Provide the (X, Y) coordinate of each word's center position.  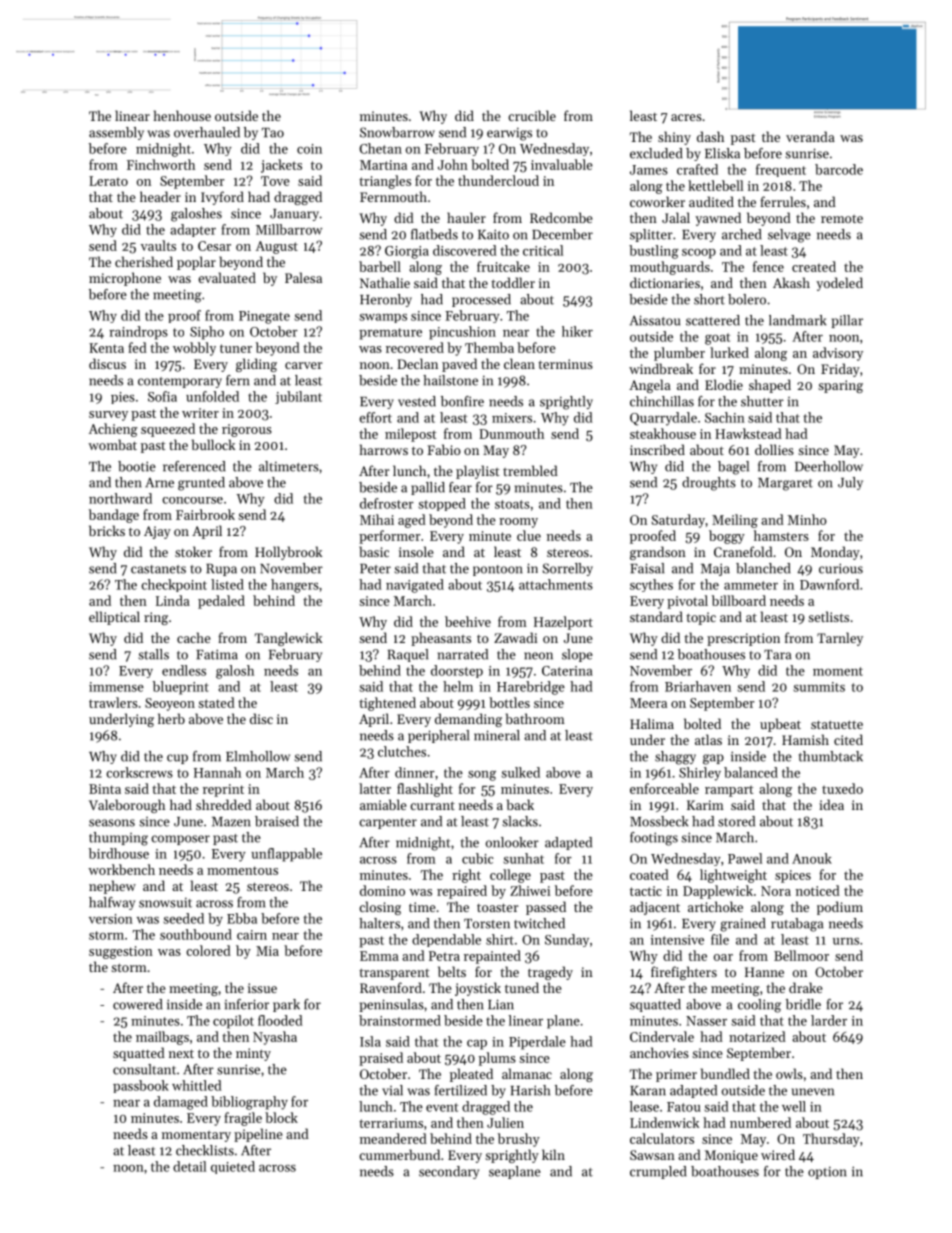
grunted (201, 484)
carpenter (388, 823)
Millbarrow (289, 229)
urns (846, 941)
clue (529, 535)
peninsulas (392, 1005)
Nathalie (385, 282)
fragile (243, 1119)
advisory (838, 354)
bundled (725, 1073)
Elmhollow (258, 756)
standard (656, 616)
